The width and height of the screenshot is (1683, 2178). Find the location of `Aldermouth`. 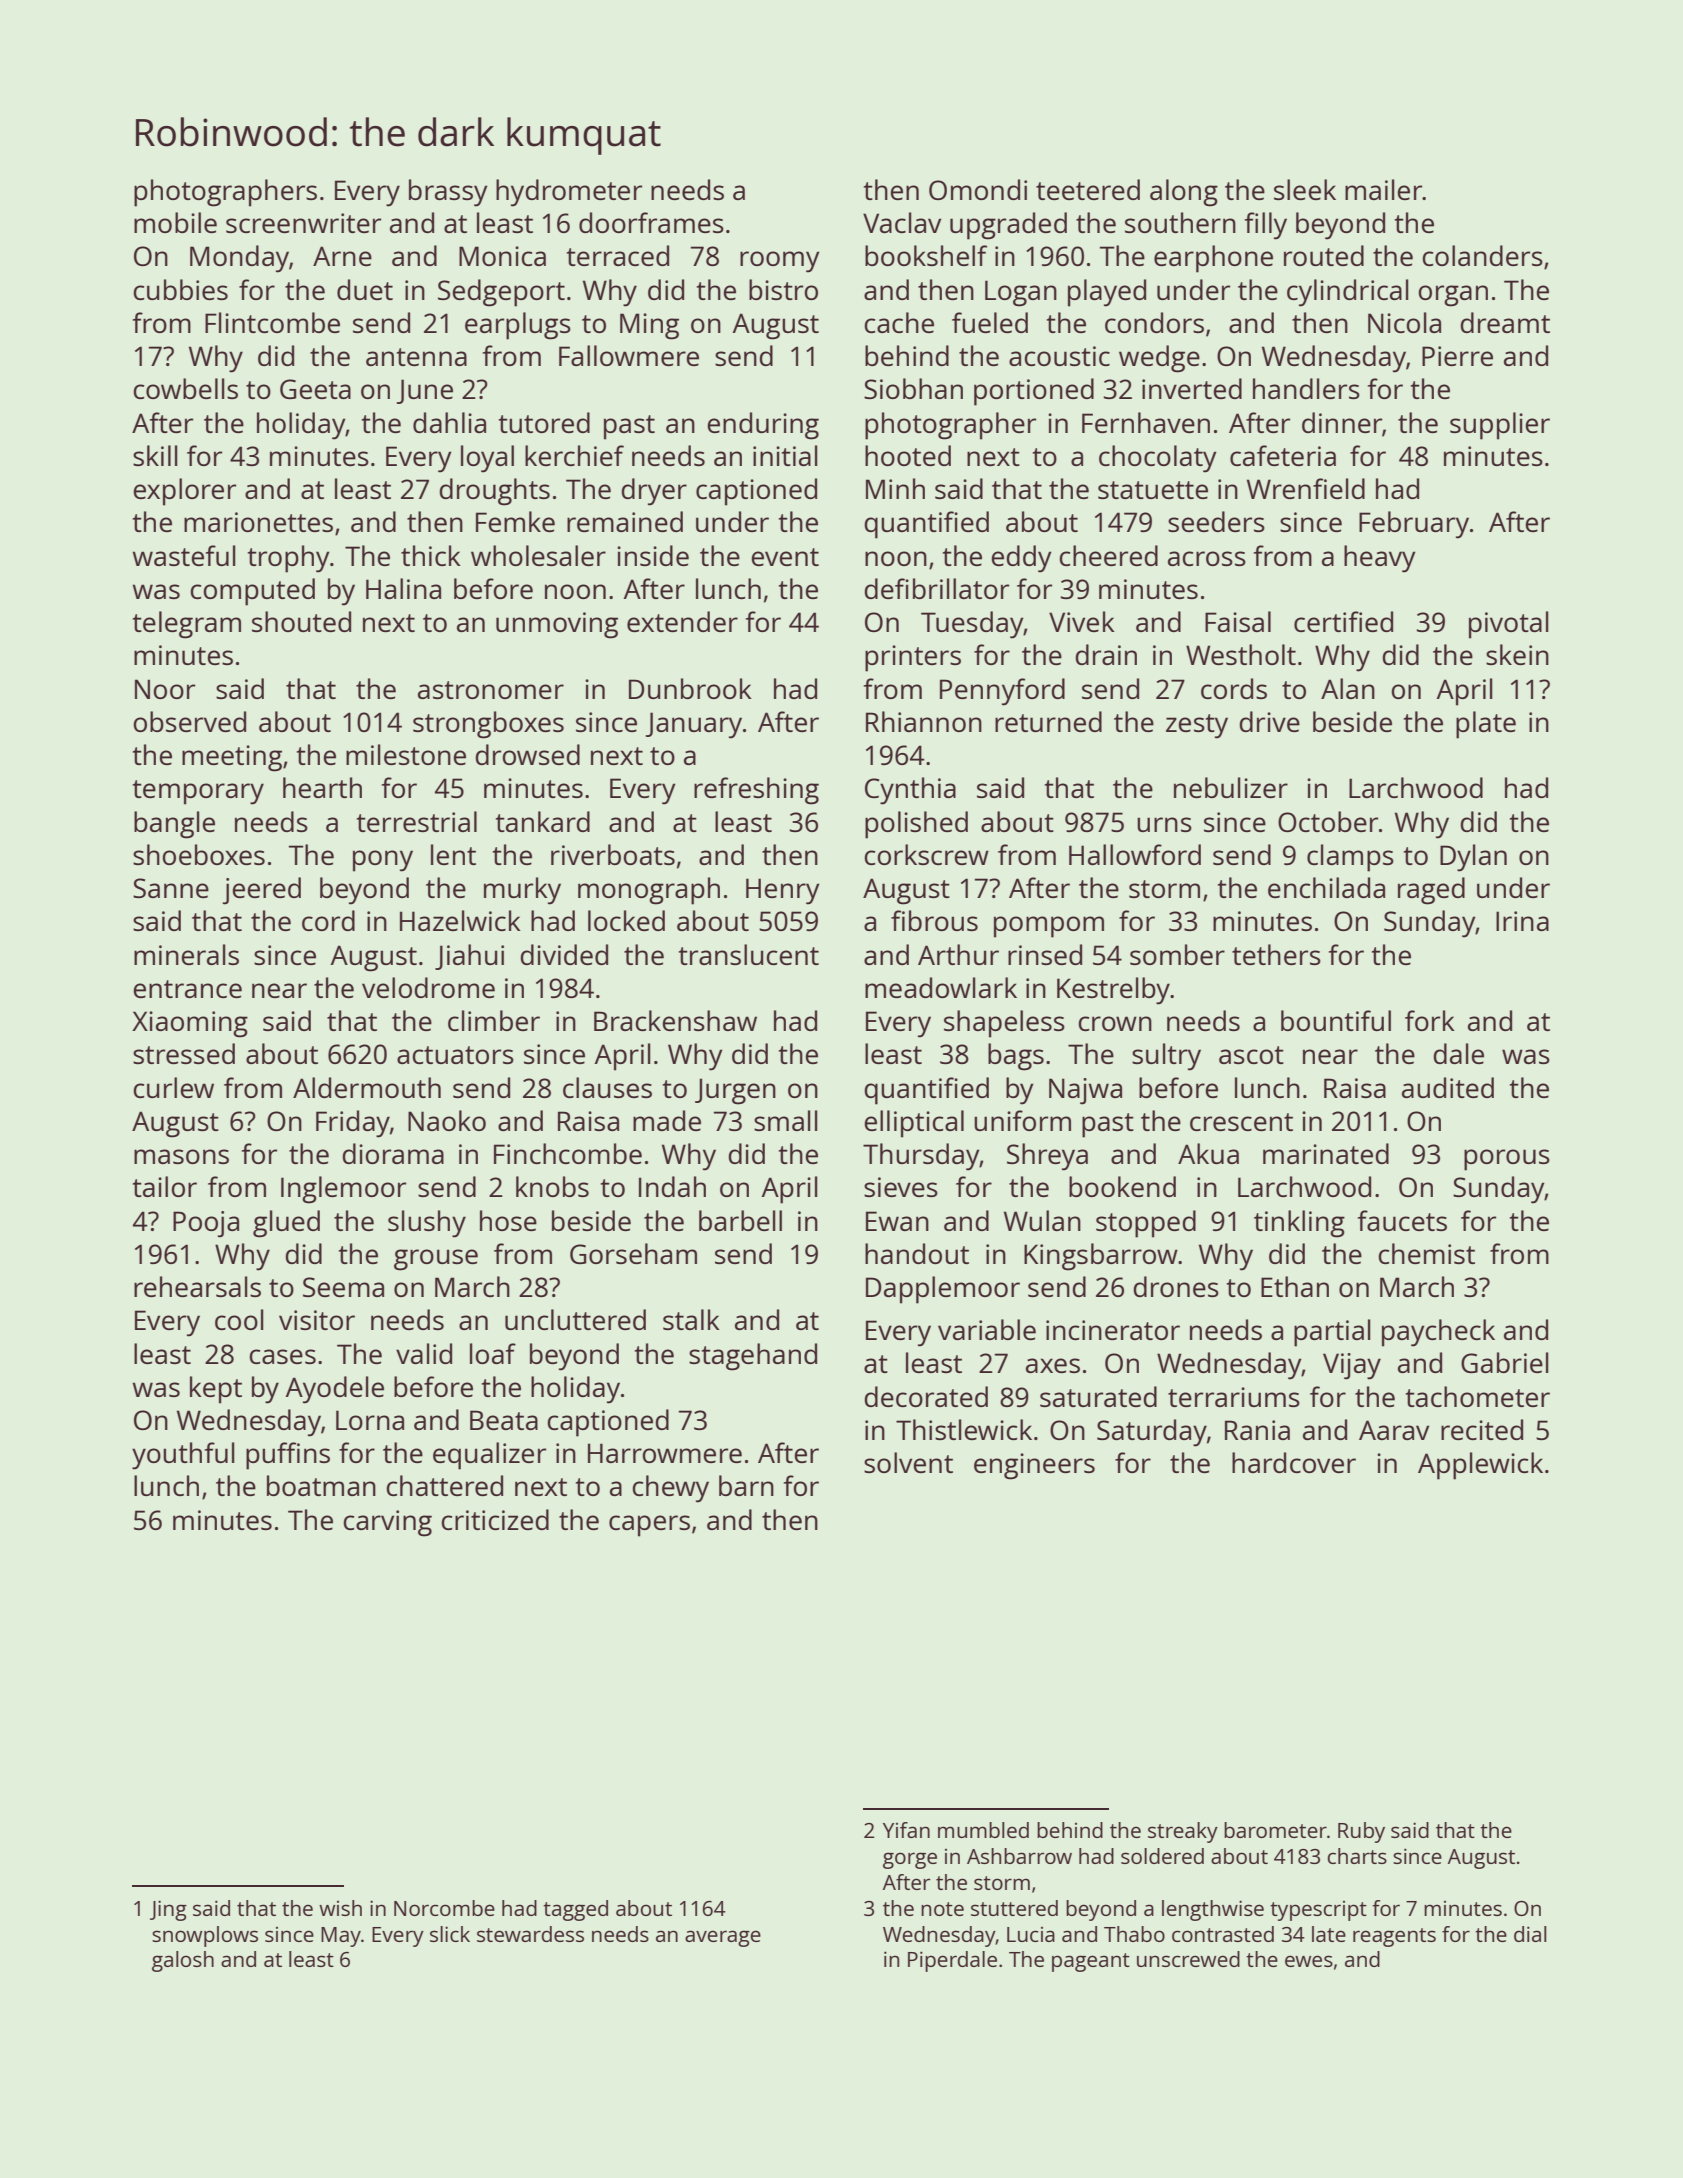

Aldermouth is located at coordinates (367, 1087).
